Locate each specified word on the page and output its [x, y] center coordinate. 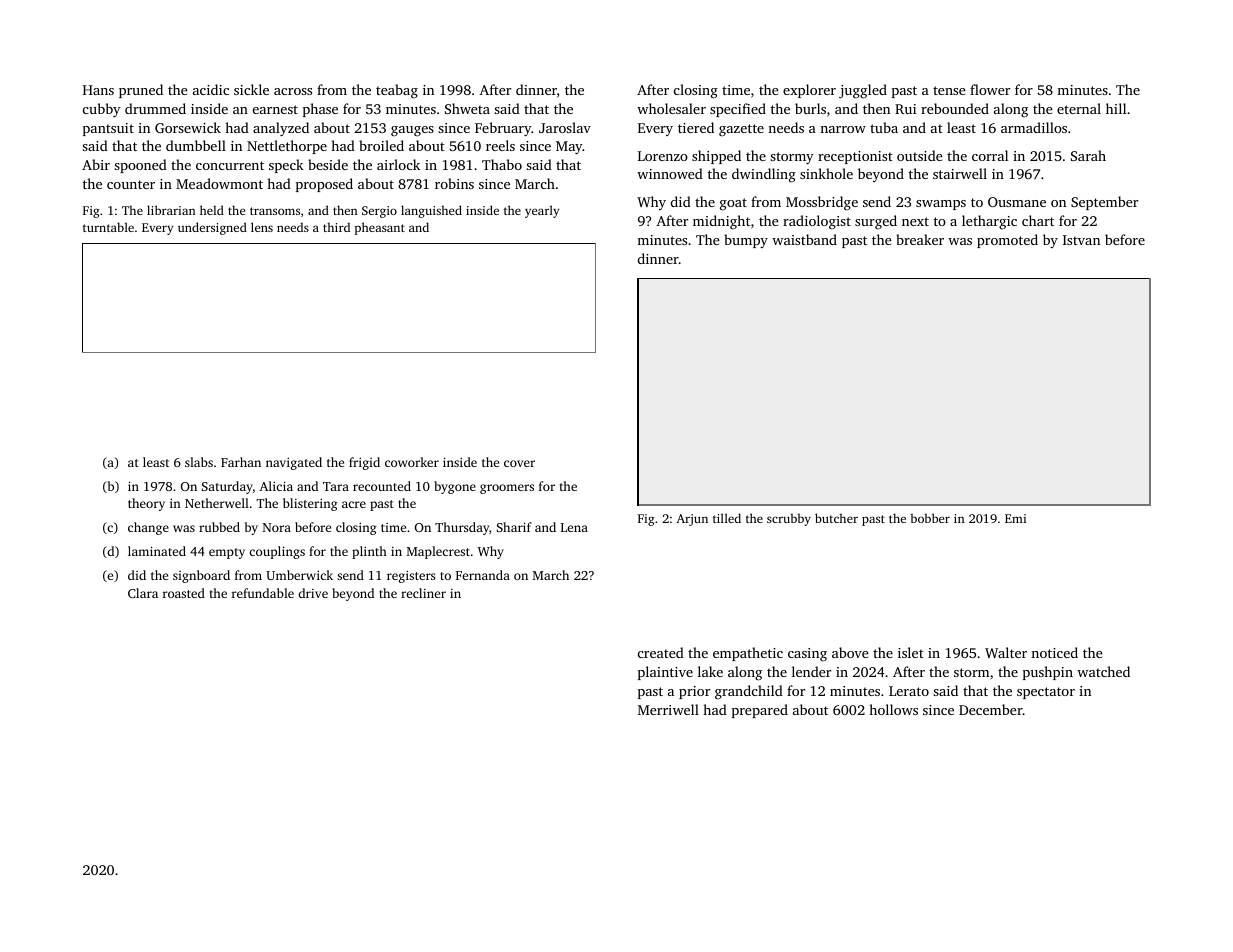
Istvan [1081, 240]
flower [990, 89]
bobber [930, 518]
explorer [809, 91]
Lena [574, 527]
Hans [98, 90]
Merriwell [668, 709]
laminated [157, 551]
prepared [760, 711]
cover [519, 463]
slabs [199, 462]
